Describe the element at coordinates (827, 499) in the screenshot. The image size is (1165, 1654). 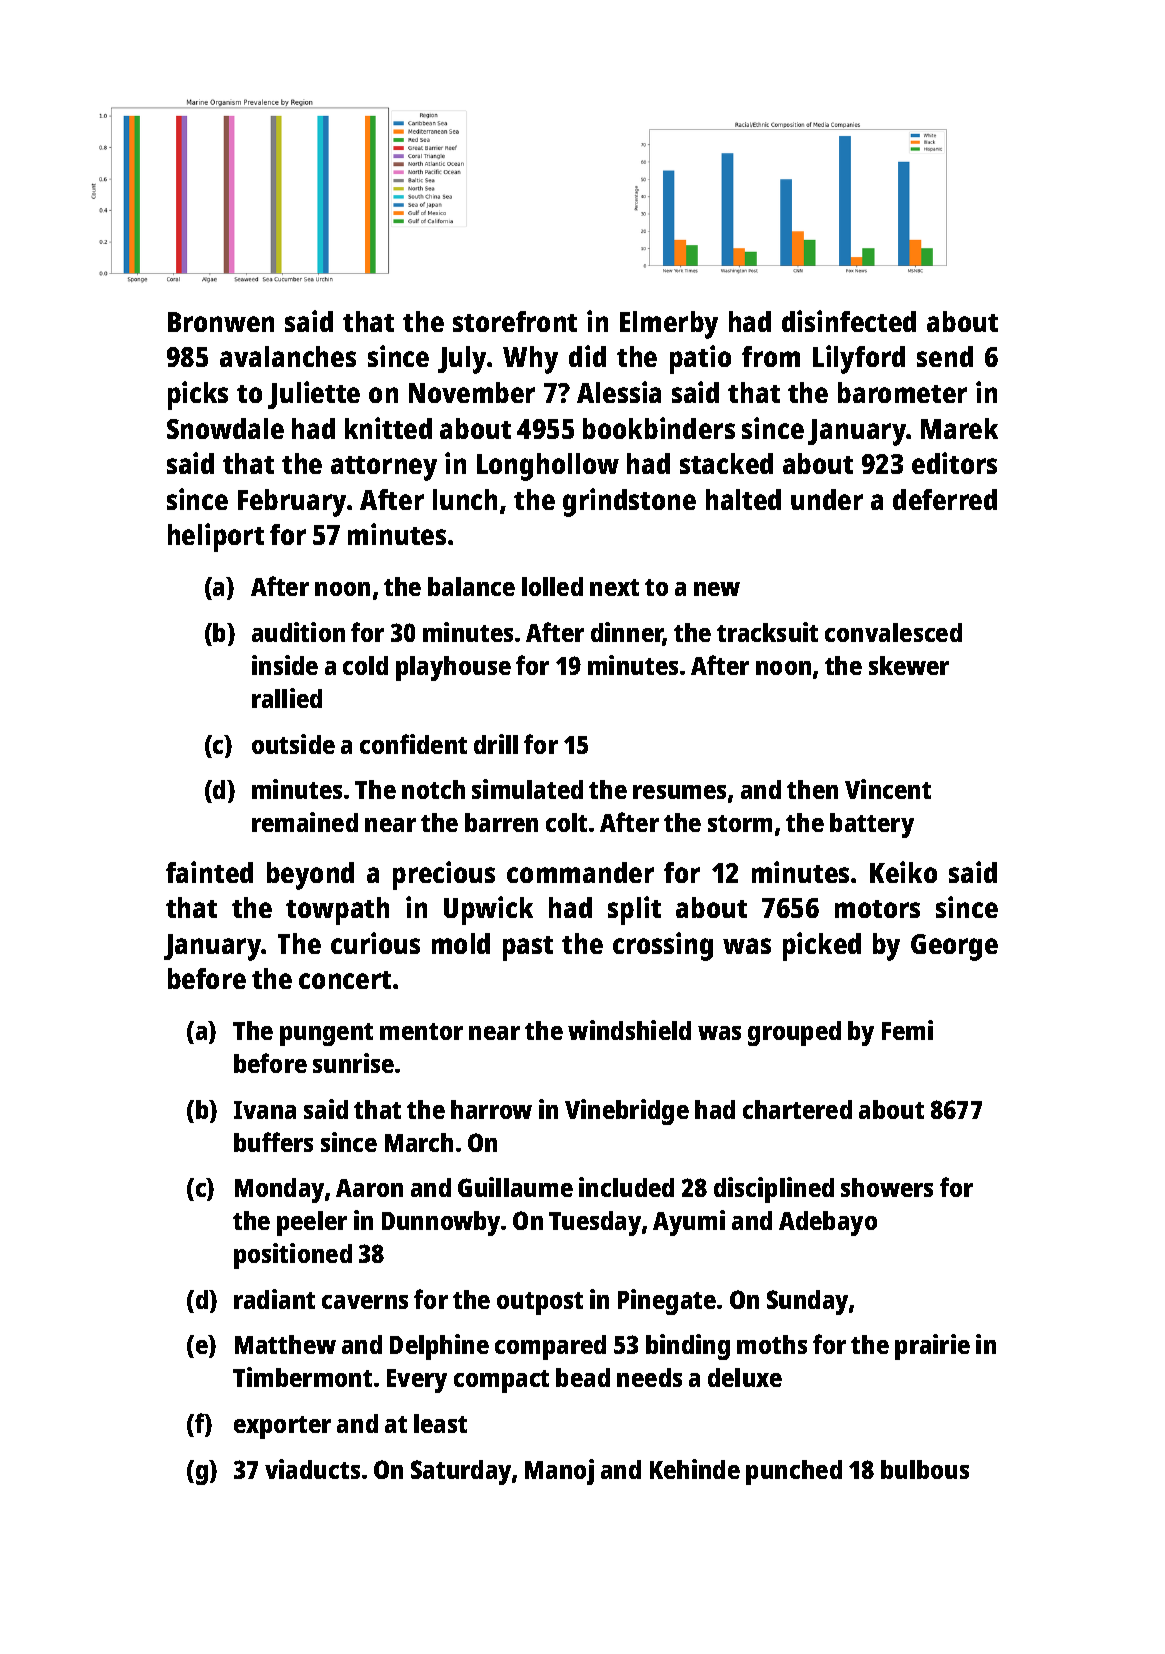
I see `under` at that location.
